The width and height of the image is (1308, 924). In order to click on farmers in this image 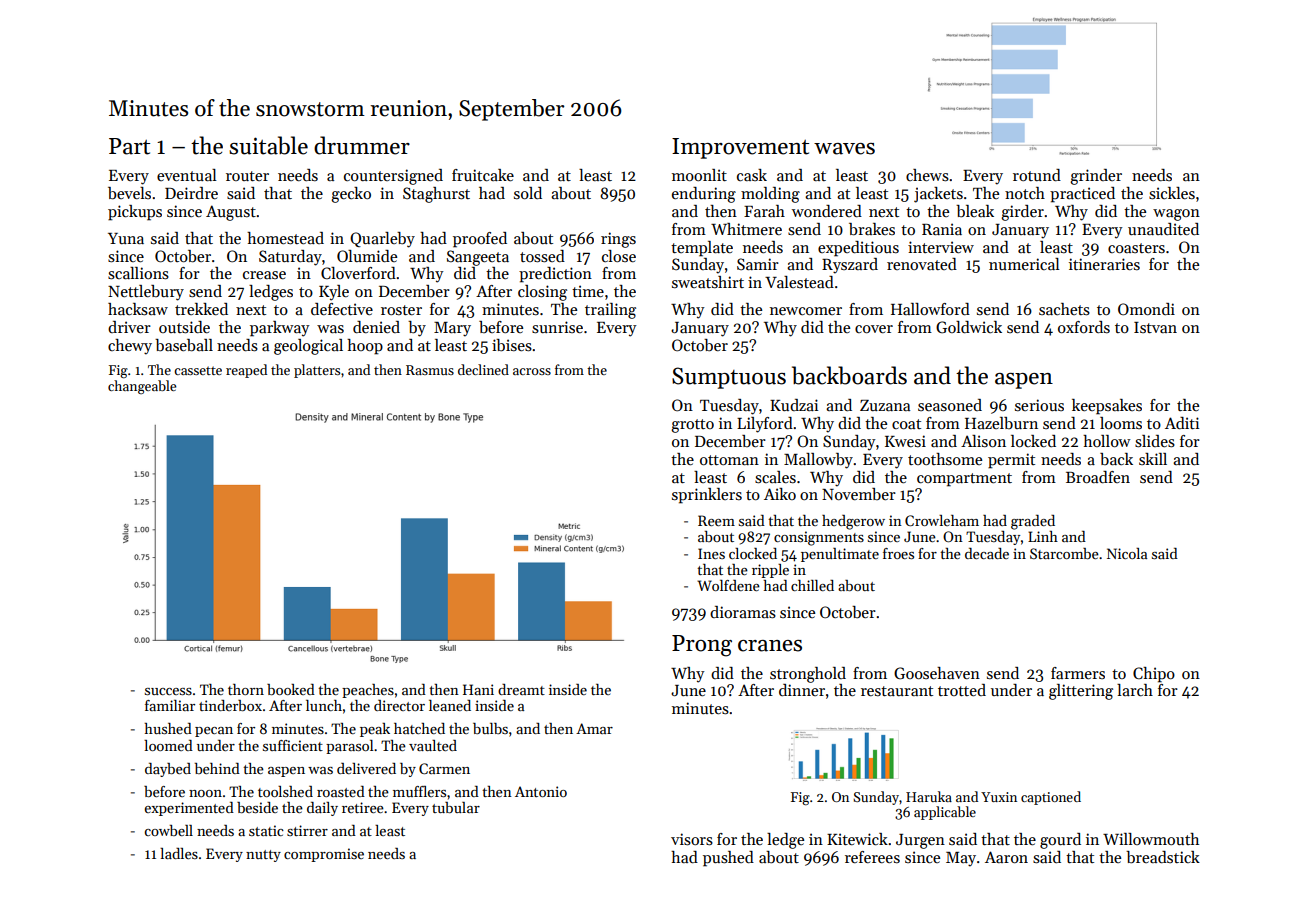, I will do `click(1078, 673)`.
